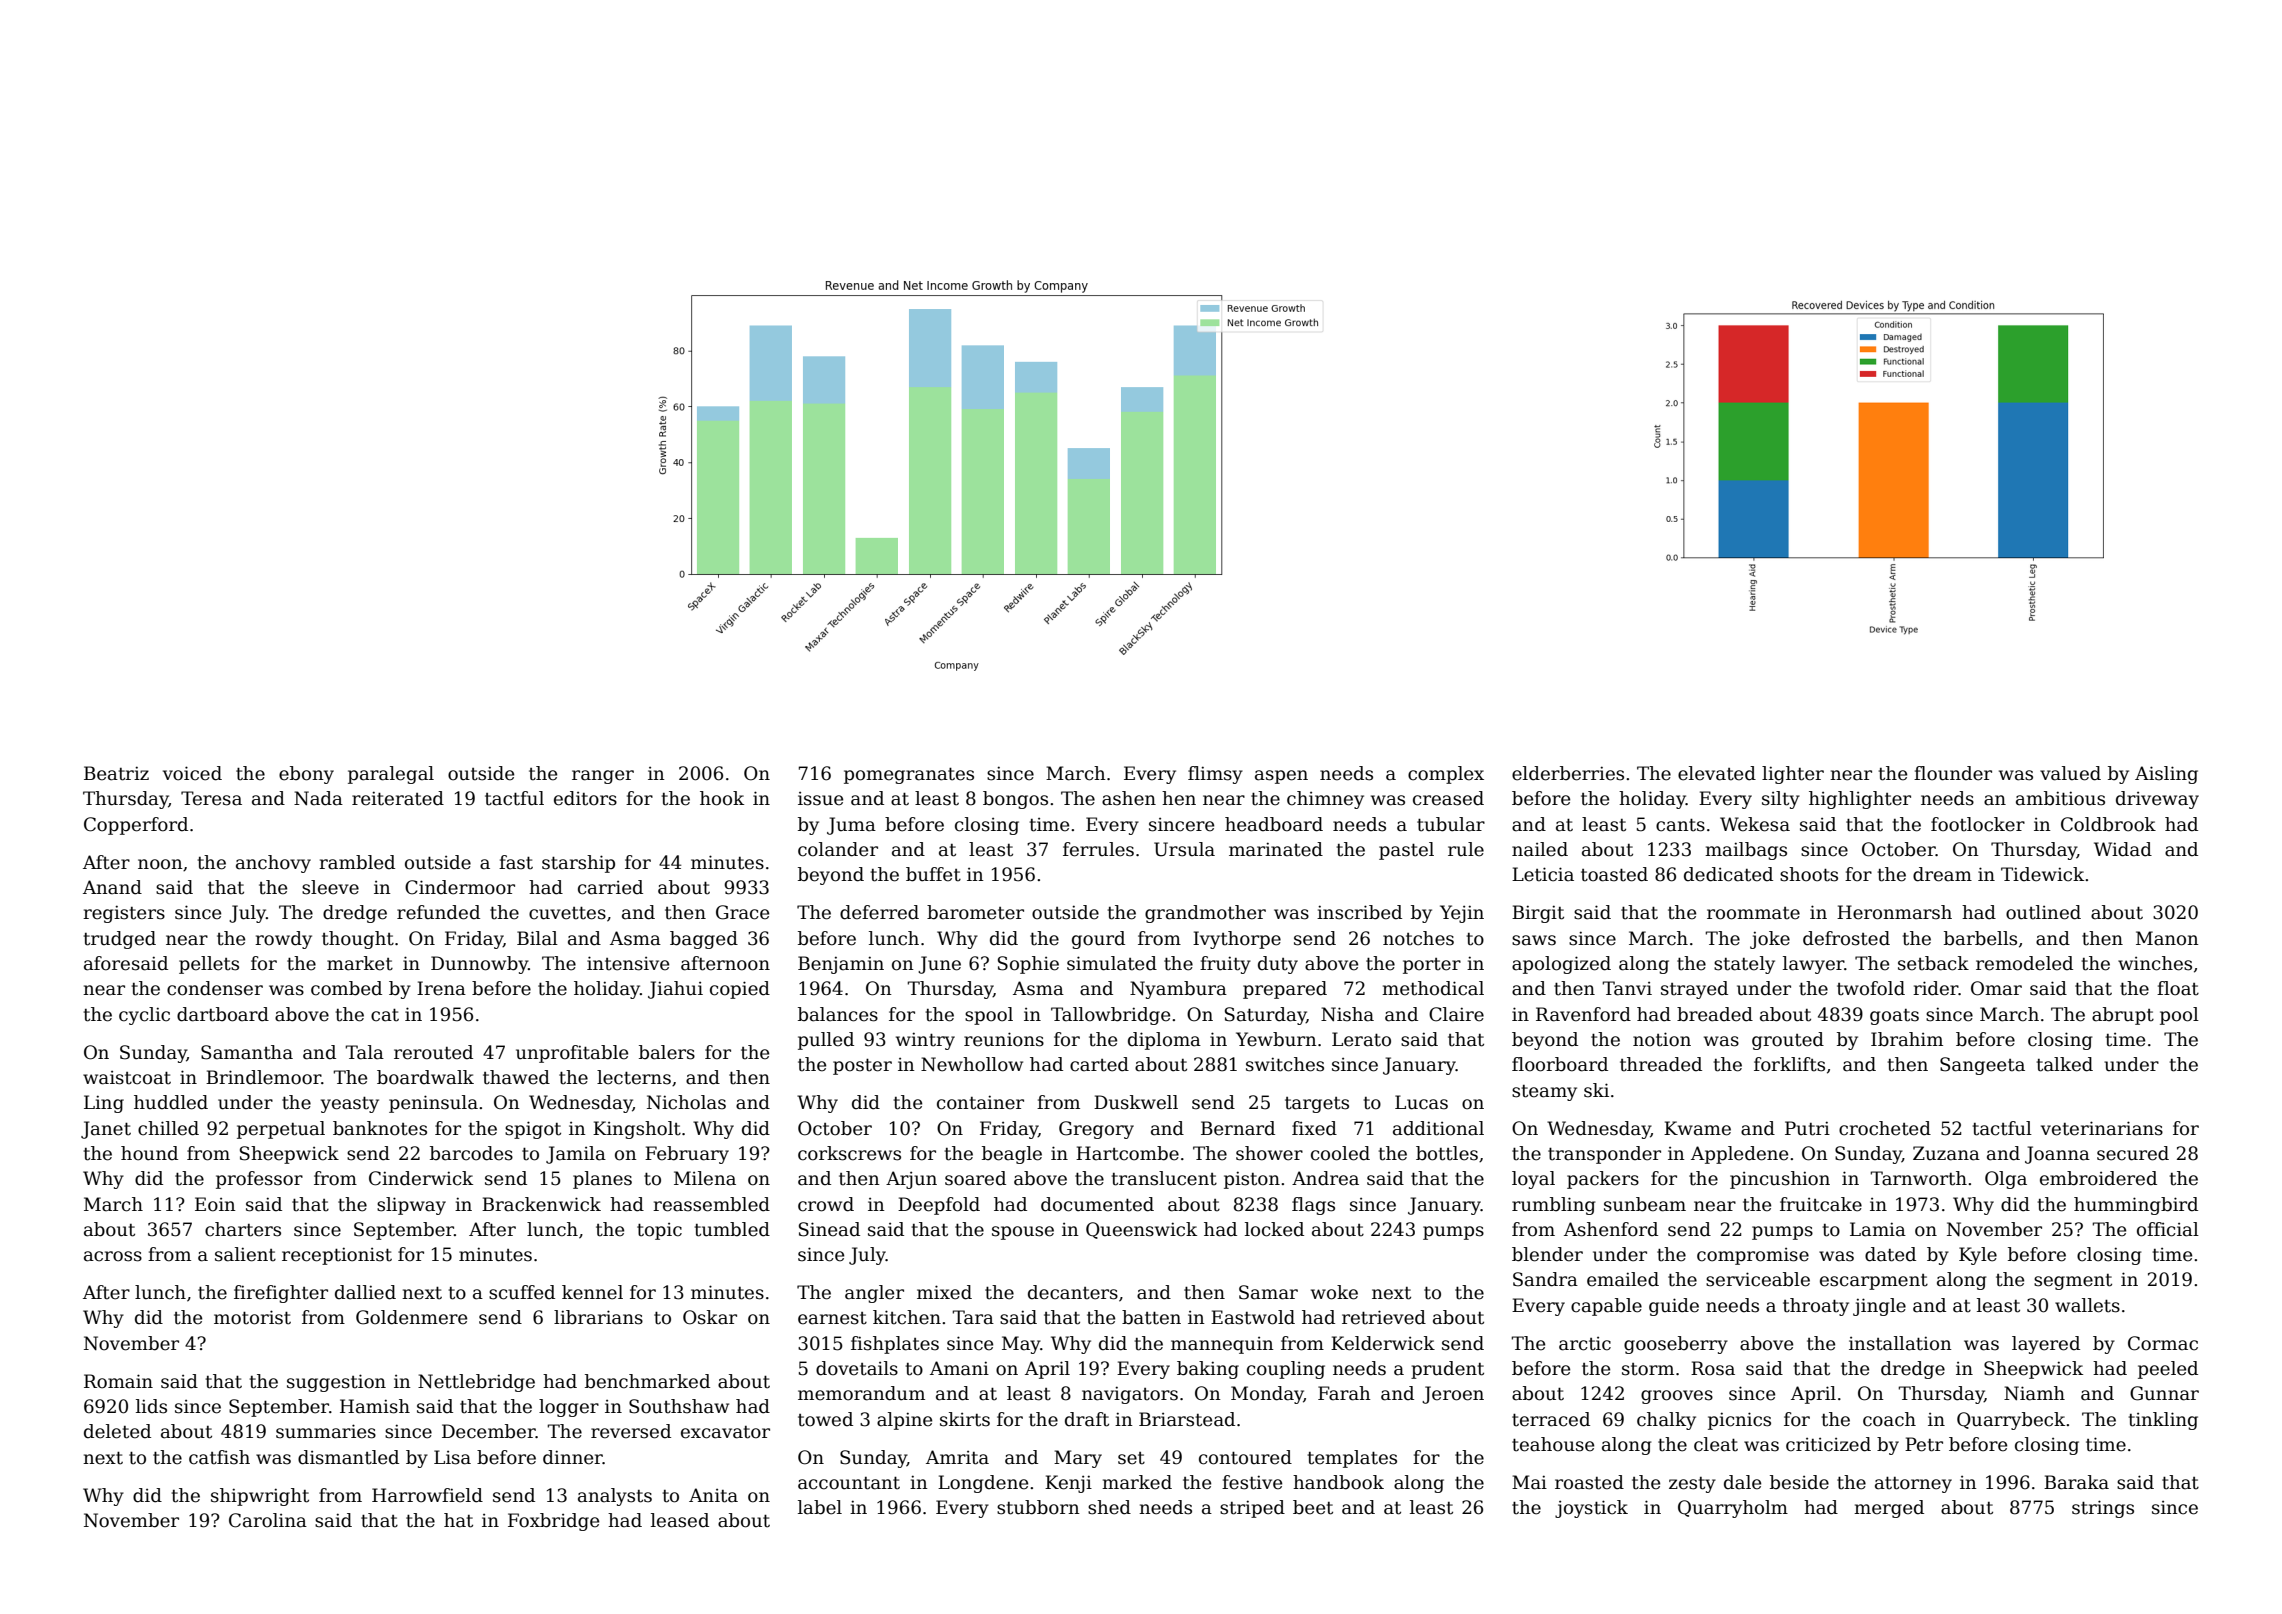 This screenshot has width=2282, height=1614. I want to click on Goldenmere, so click(411, 1317).
